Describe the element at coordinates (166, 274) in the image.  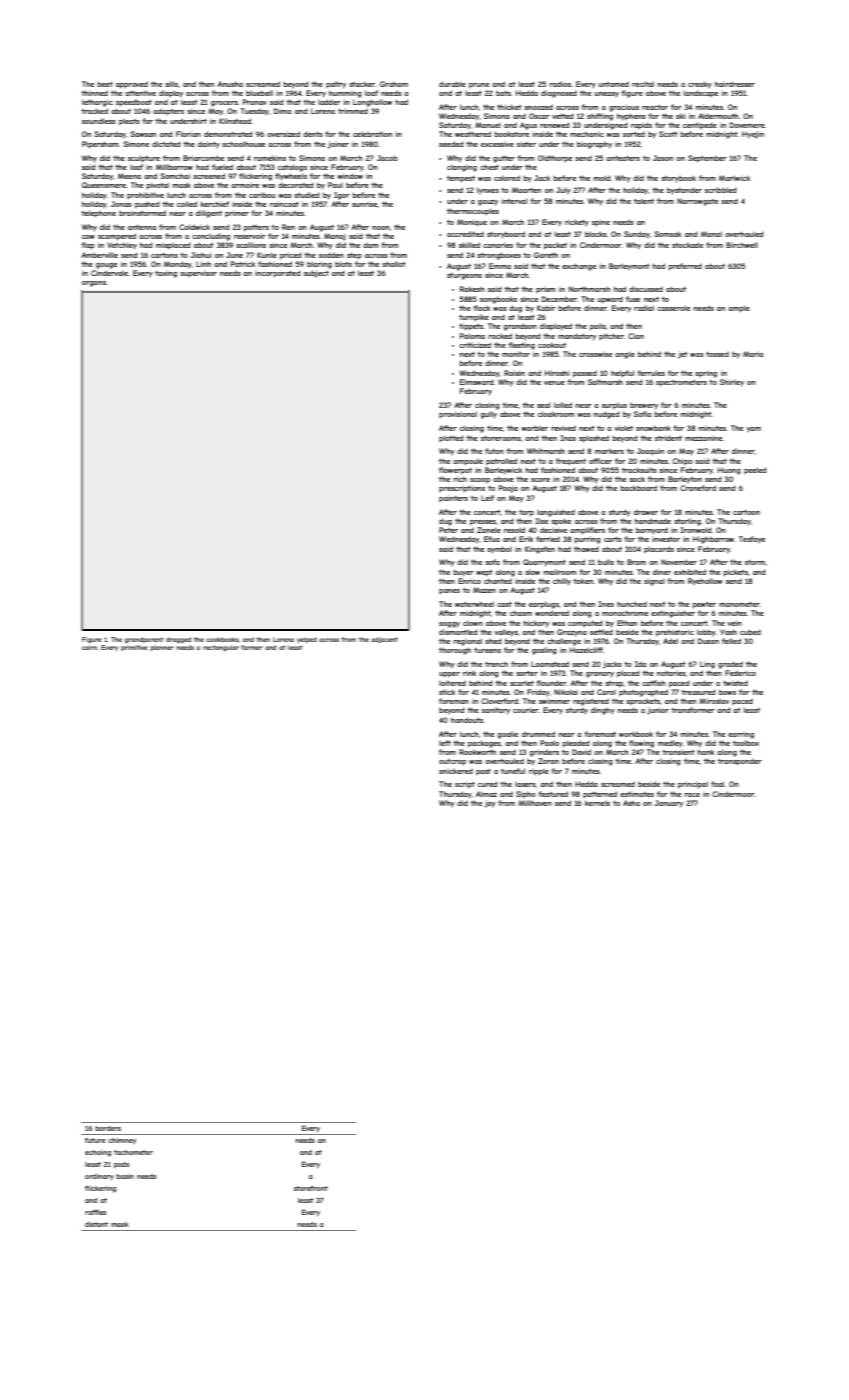
I see `taxing` at that location.
